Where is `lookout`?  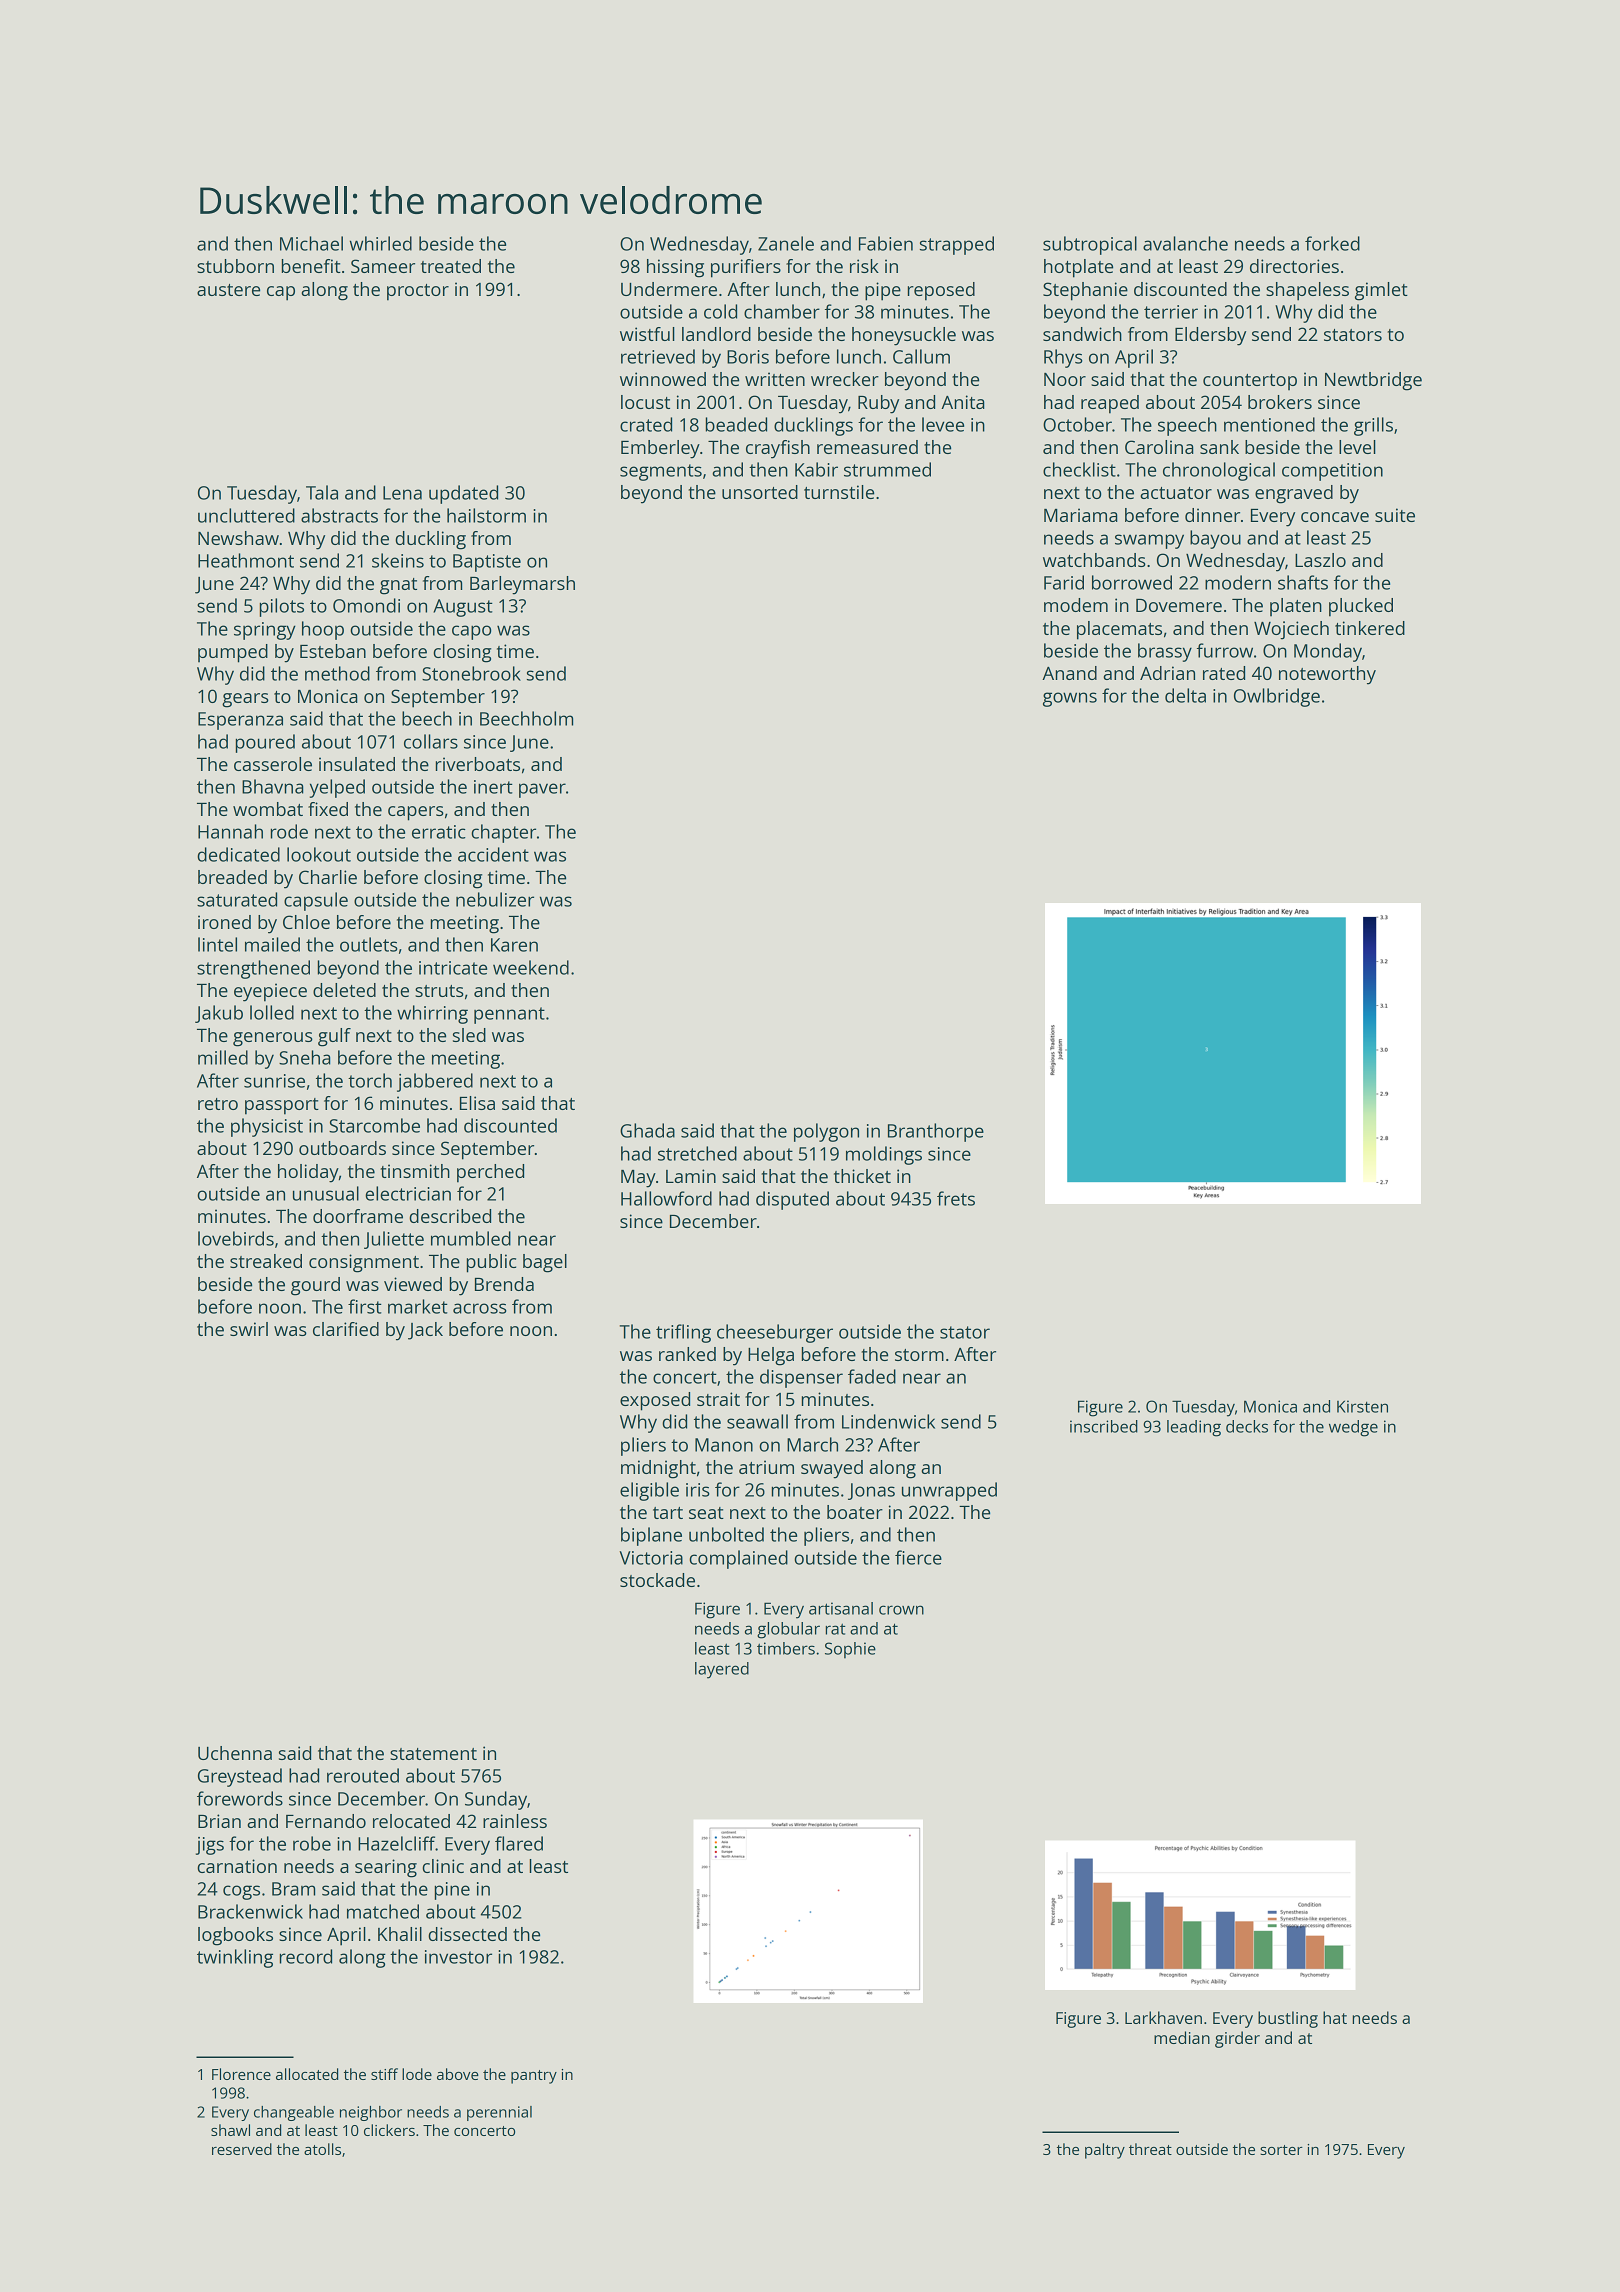
lookout is located at coordinates (319, 854).
